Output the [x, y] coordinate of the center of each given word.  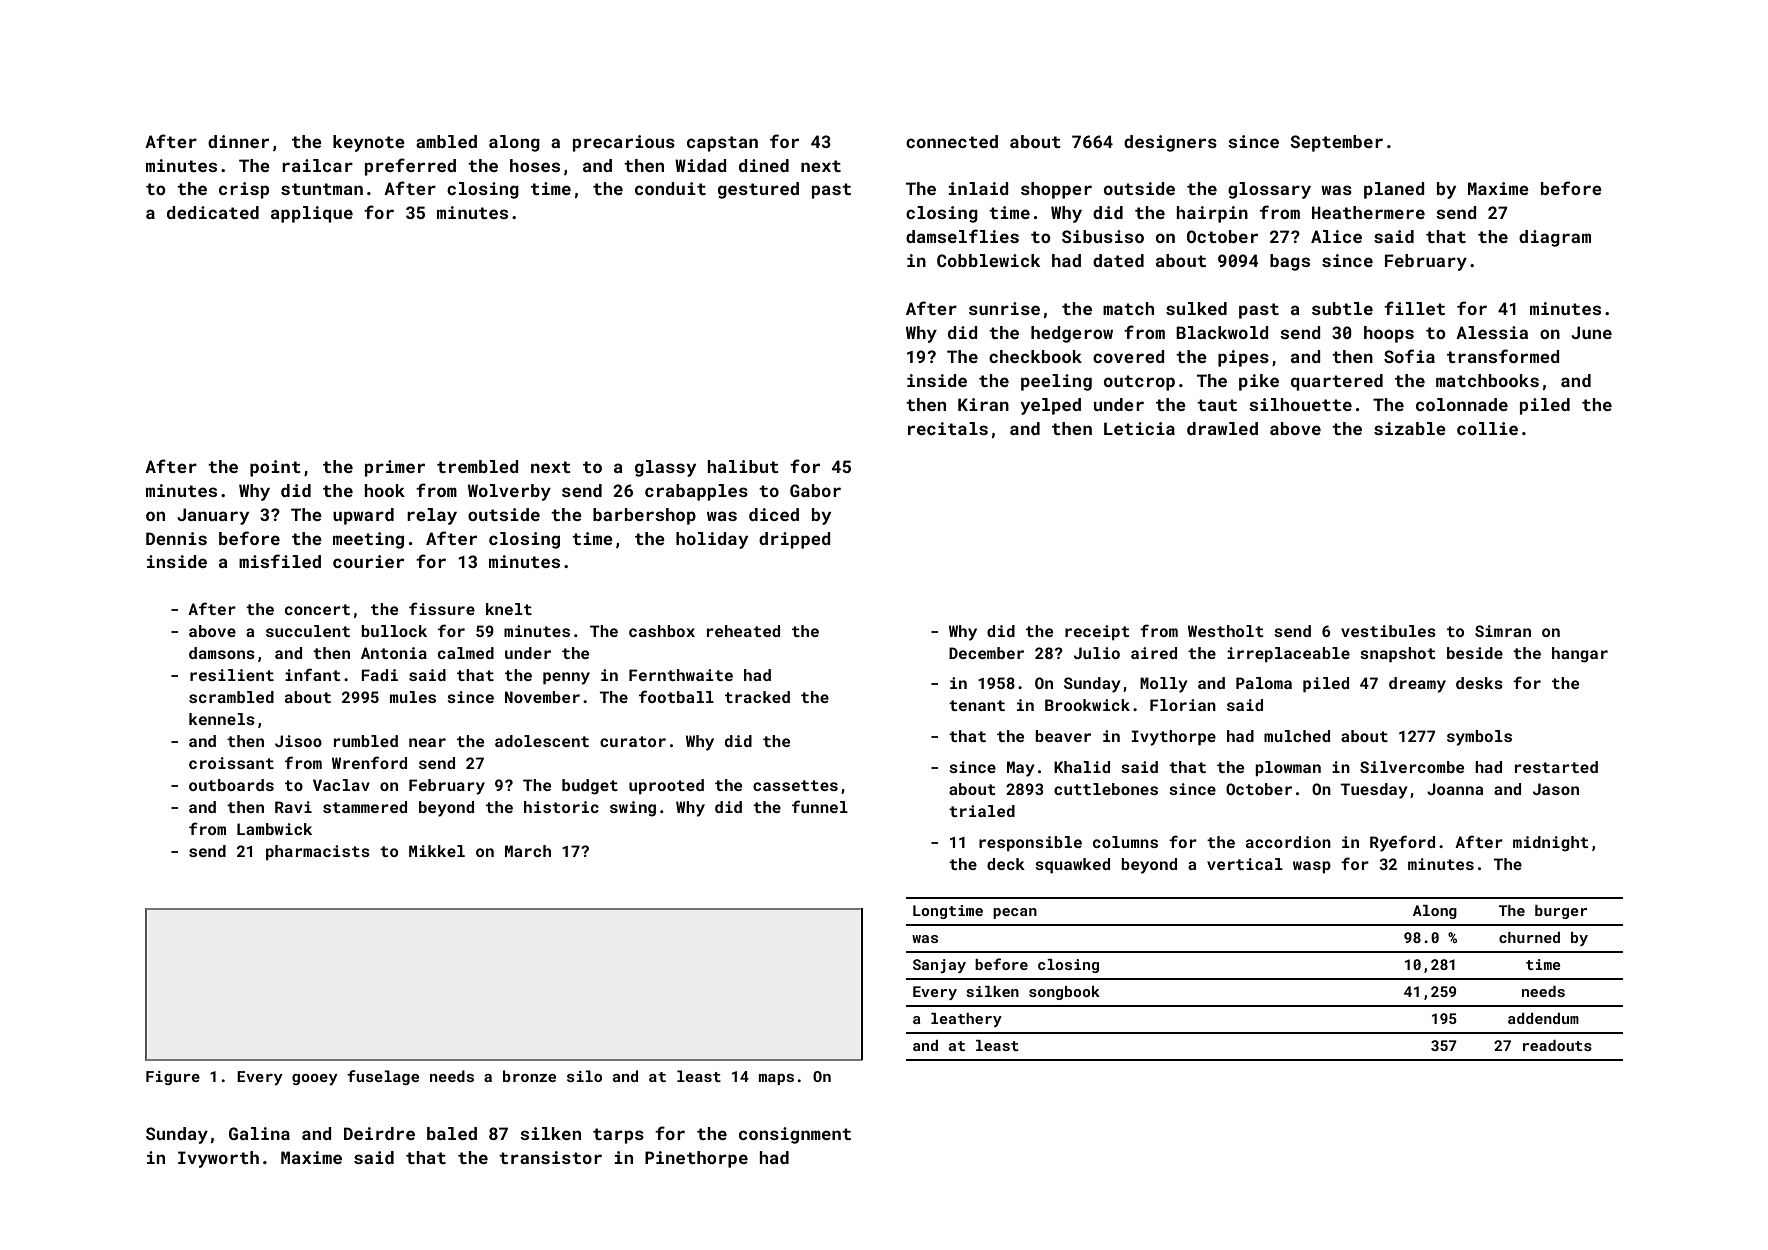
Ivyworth [218, 1159]
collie [1487, 428]
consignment [795, 1135]
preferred [410, 167]
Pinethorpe [696, 1159]
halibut [743, 466]
